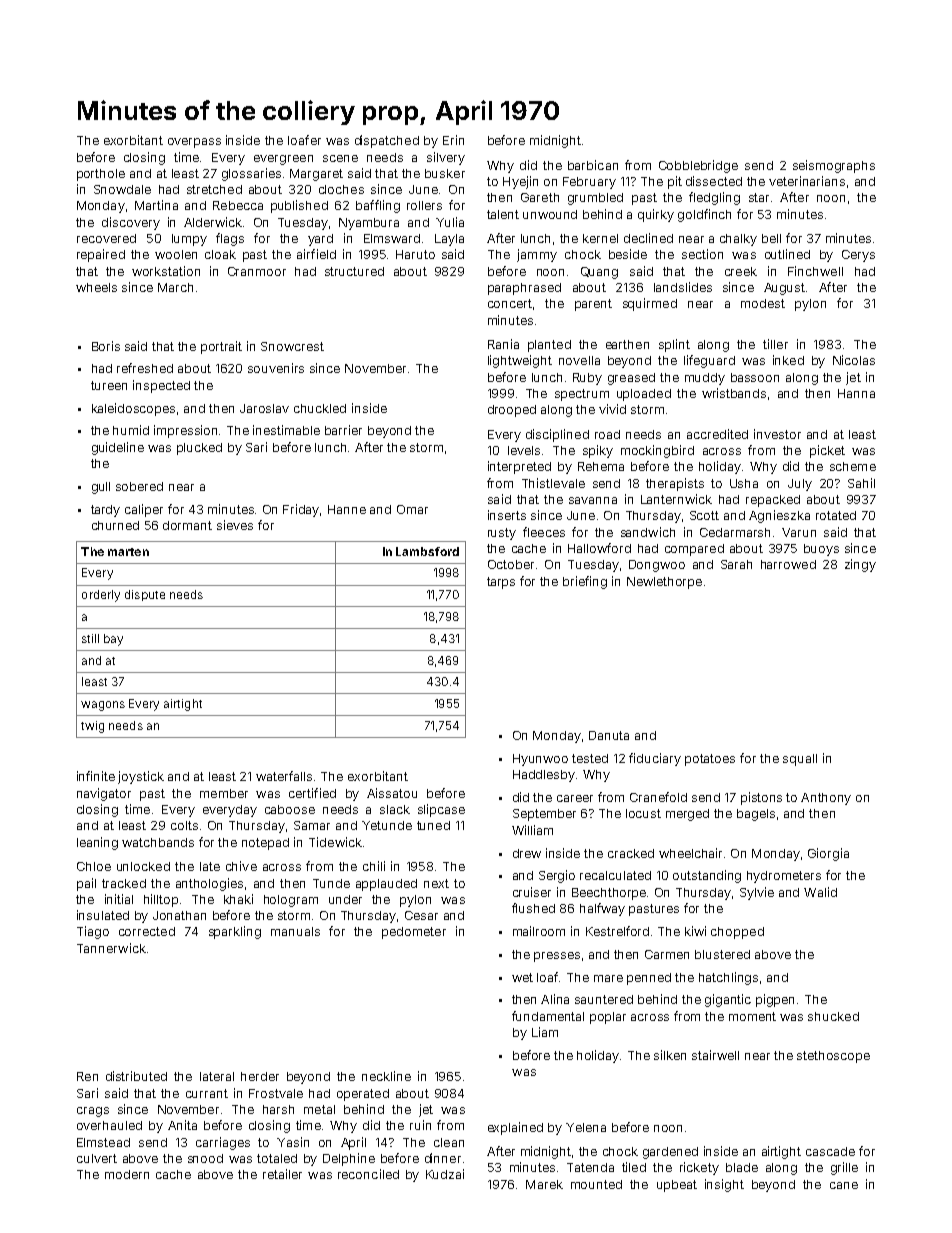 This screenshot has height=1233, width=952. What do you see at coordinates (557, 876) in the screenshot?
I see `Sergio` at bounding box center [557, 876].
